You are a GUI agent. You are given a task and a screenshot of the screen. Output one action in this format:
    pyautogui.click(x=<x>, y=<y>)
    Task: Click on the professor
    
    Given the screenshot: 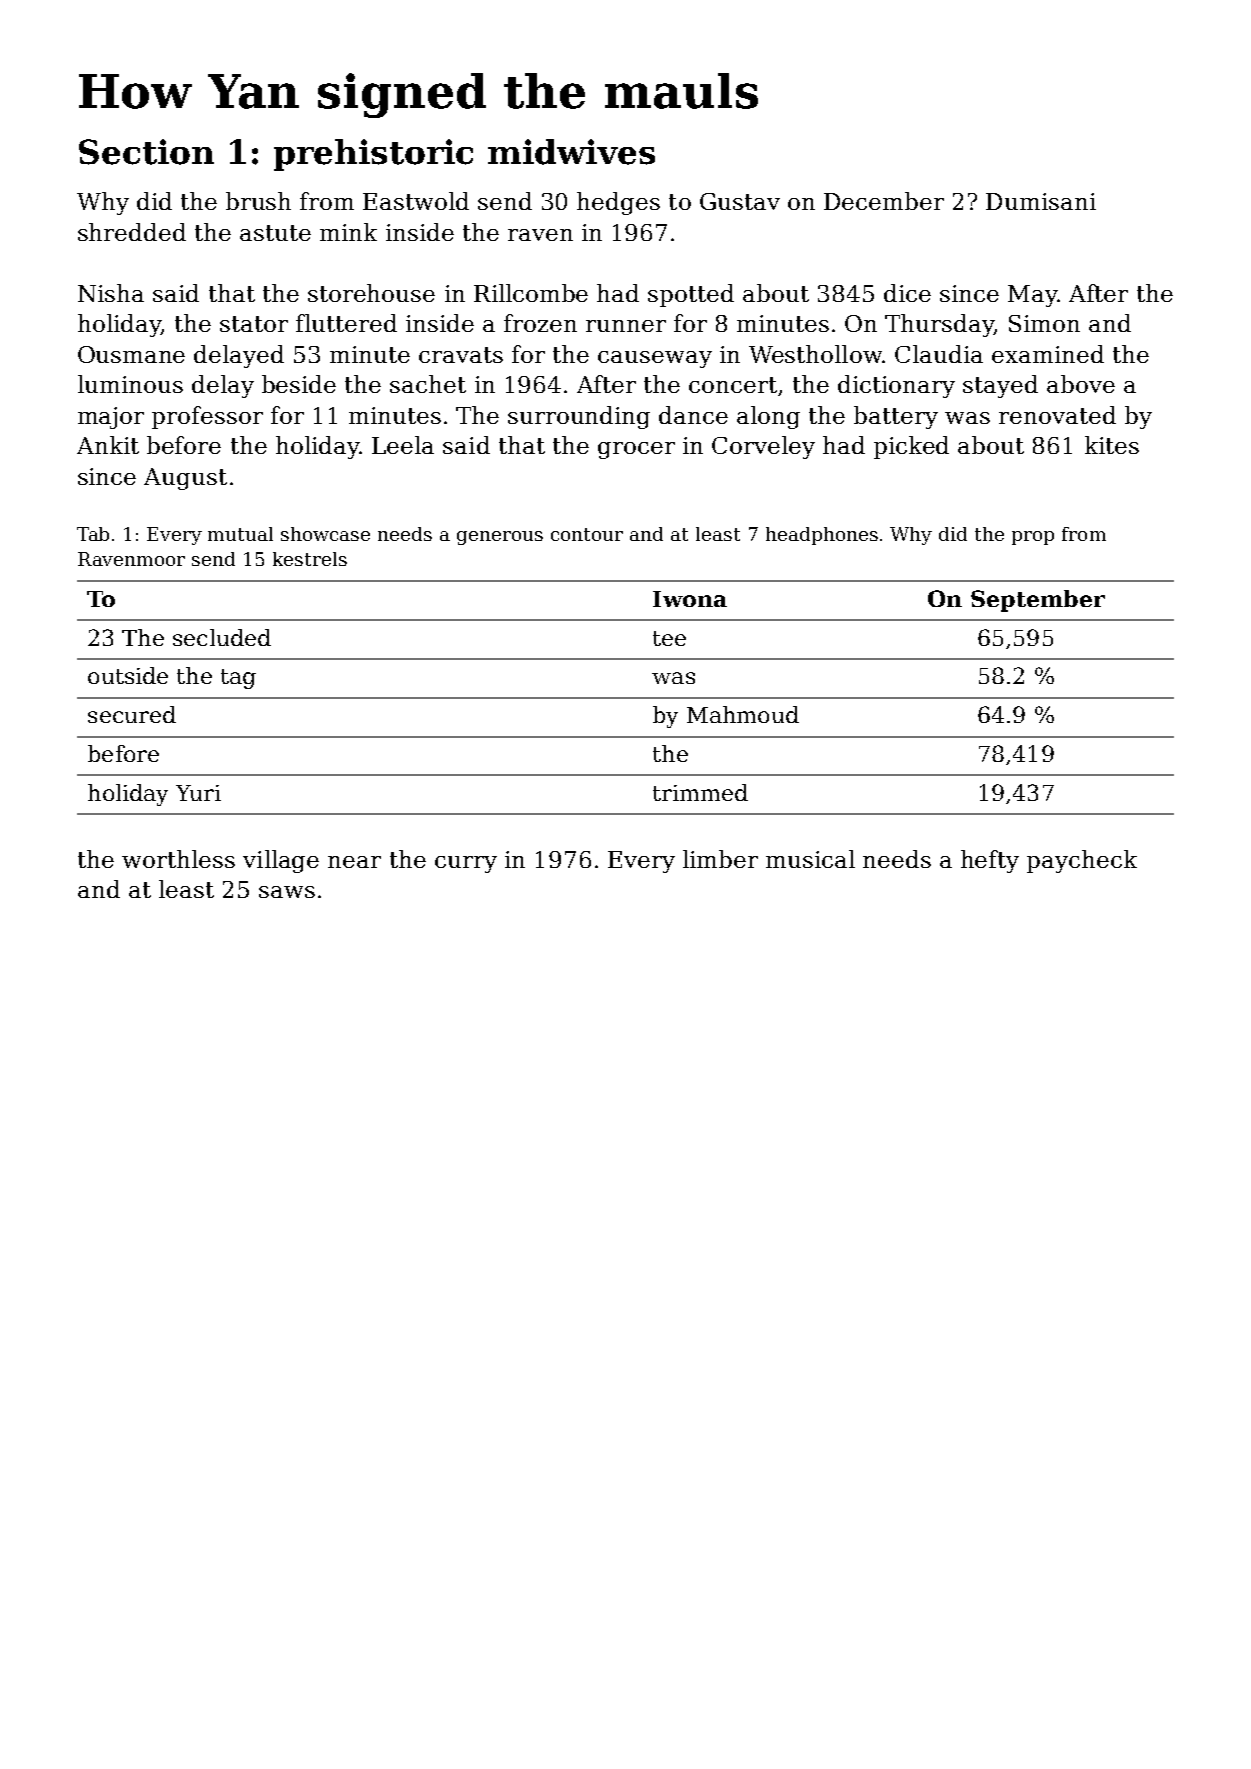 What is the action you would take?
    pyautogui.click(x=207, y=417)
